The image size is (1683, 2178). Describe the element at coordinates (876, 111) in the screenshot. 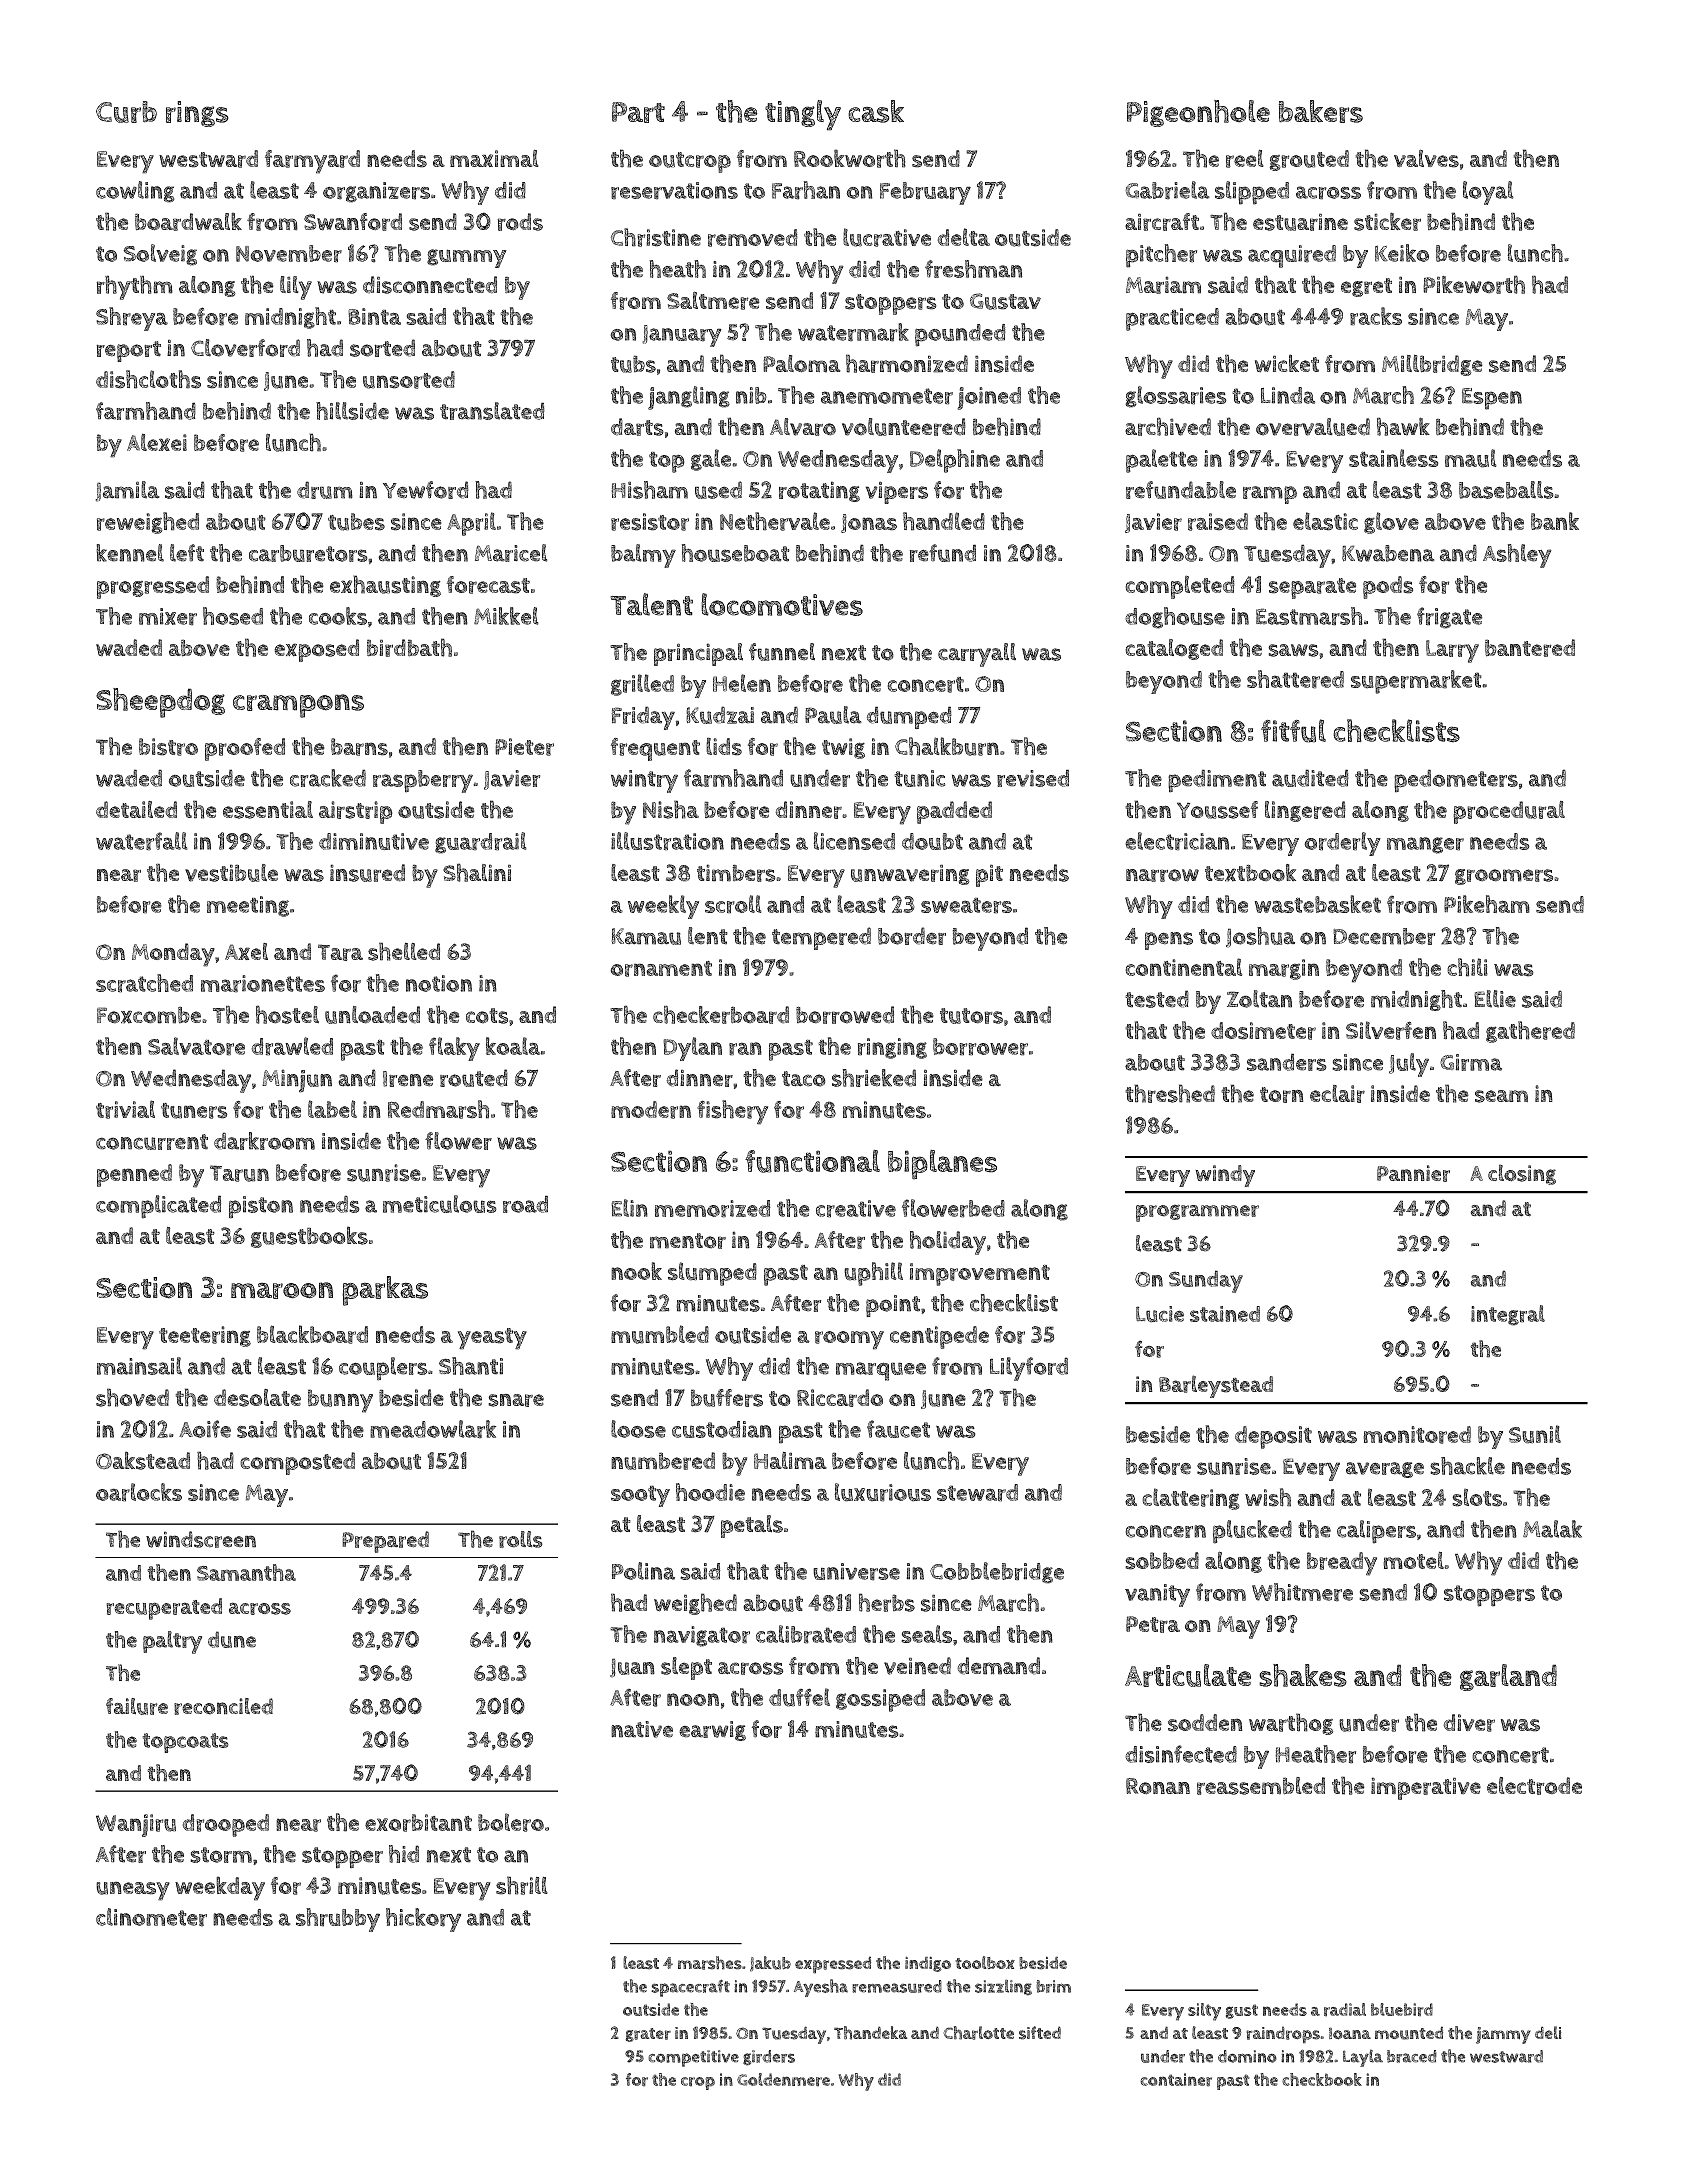

I see `cask` at that location.
